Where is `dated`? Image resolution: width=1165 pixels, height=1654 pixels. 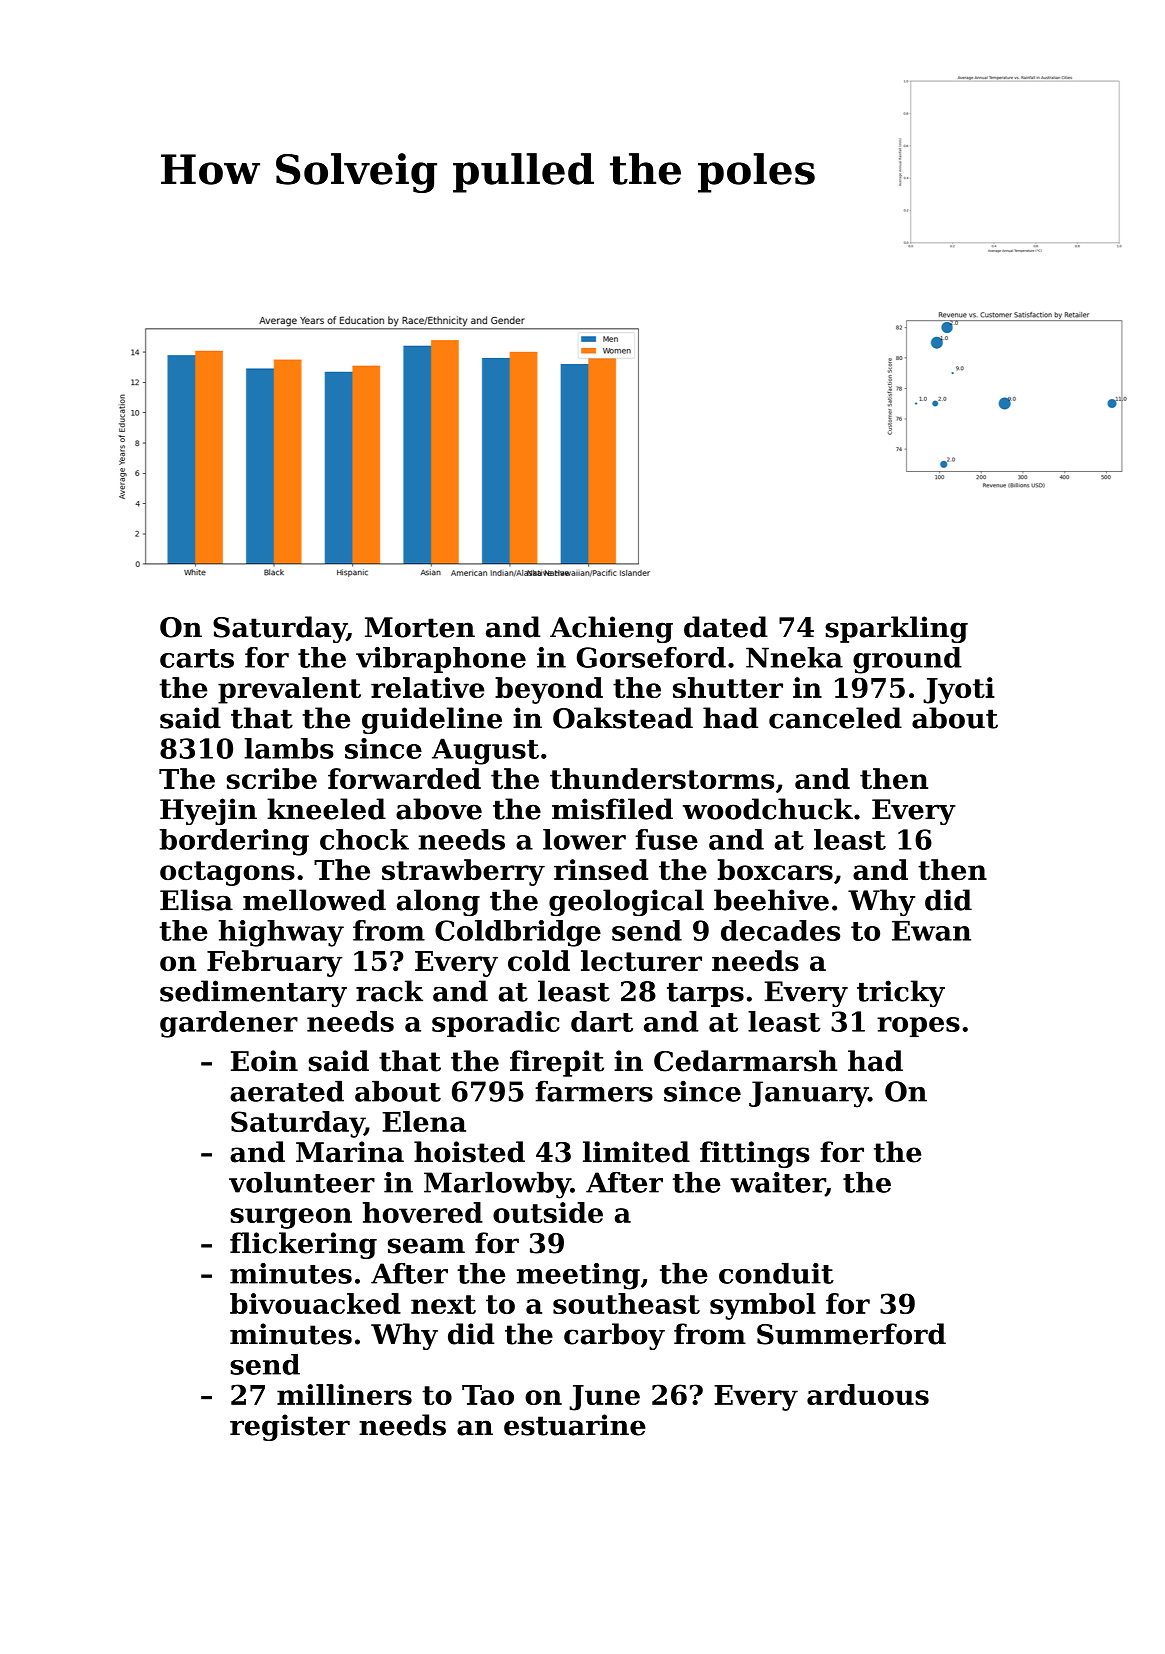
dated is located at coordinates (726, 627).
